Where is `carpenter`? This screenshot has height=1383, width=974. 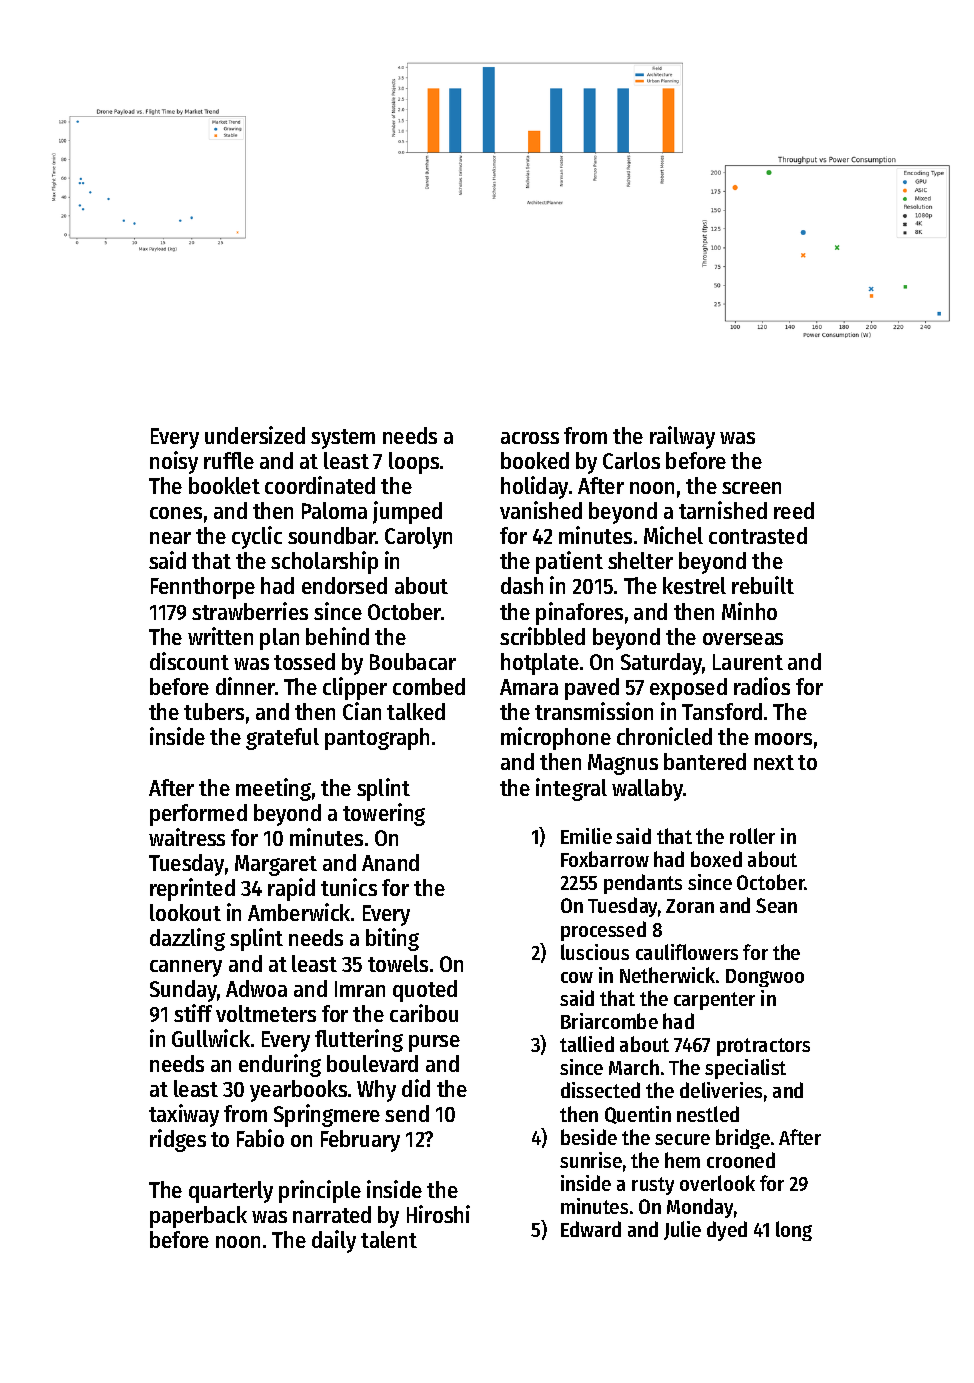 carpenter is located at coordinates (714, 1001).
